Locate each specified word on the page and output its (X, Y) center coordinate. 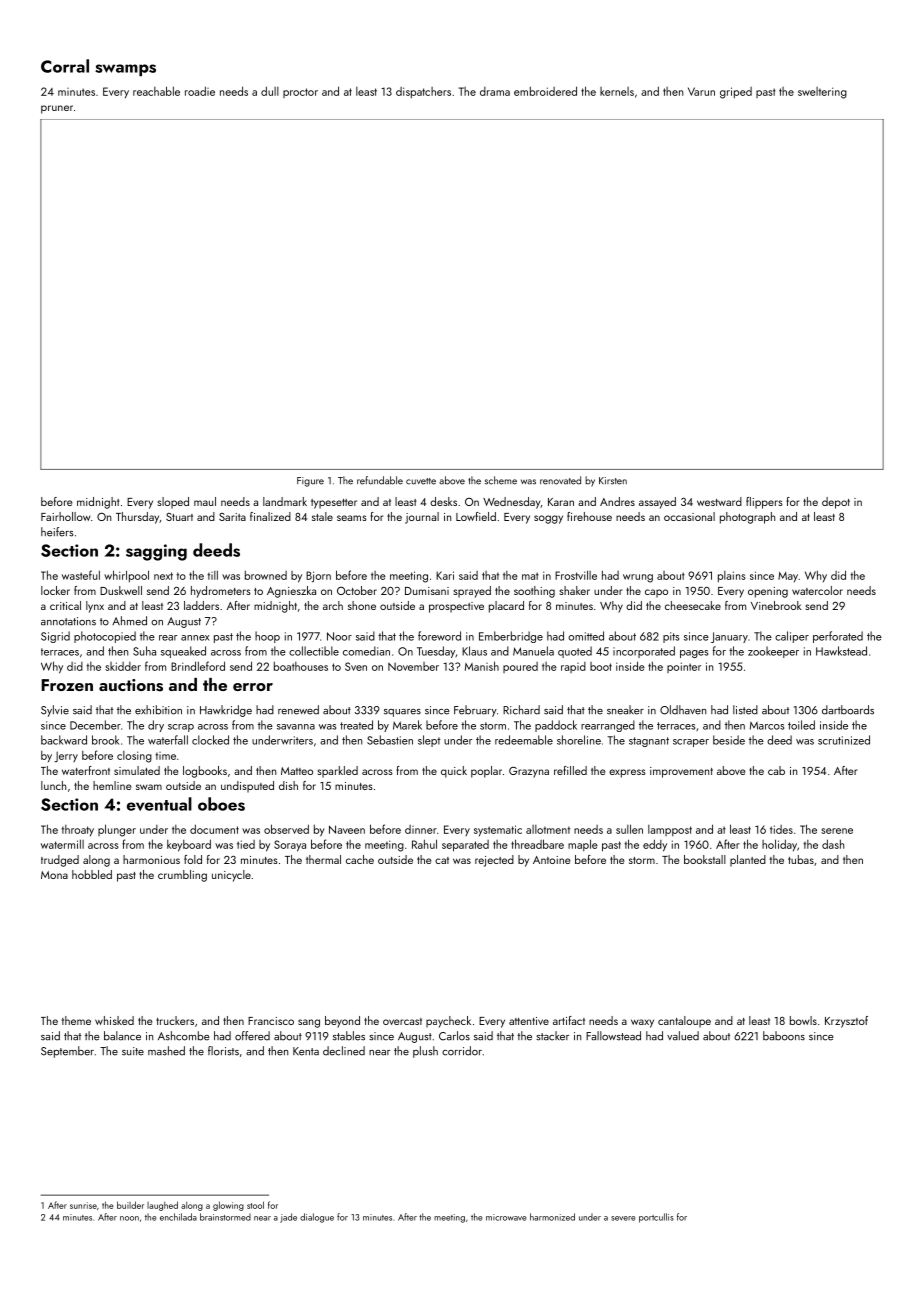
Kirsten (613, 481)
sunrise (83, 1205)
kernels (617, 91)
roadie (200, 91)
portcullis (656, 1218)
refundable (380, 480)
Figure (310, 482)
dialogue (317, 1218)
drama (495, 91)
